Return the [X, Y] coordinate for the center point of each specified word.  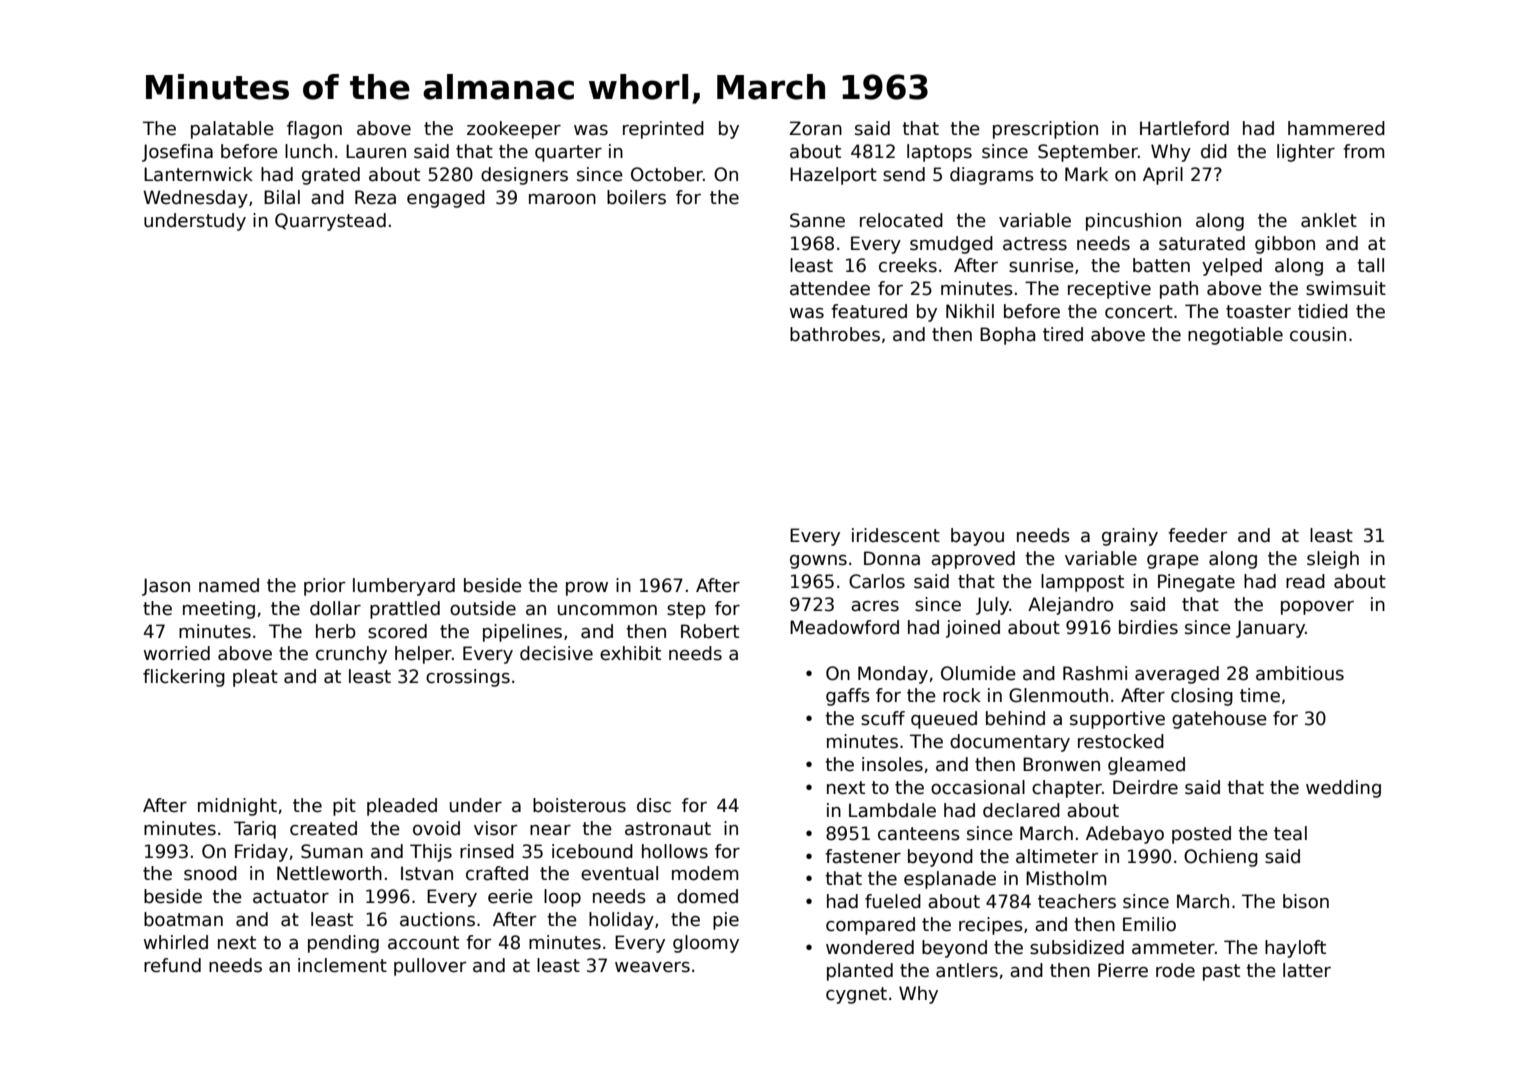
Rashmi [1095, 673]
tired [1063, 334]
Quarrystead [330, 222]
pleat [255, 678]
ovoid [436, 828]
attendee [830, 288]
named [229, 585]
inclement [342, 965]
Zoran [815, 128]
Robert [710, 631]
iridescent [896, 535]
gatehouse [1219, 720]
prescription [1045, 130]
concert [1139, 312]
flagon [314, 130]
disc [654, 805]
